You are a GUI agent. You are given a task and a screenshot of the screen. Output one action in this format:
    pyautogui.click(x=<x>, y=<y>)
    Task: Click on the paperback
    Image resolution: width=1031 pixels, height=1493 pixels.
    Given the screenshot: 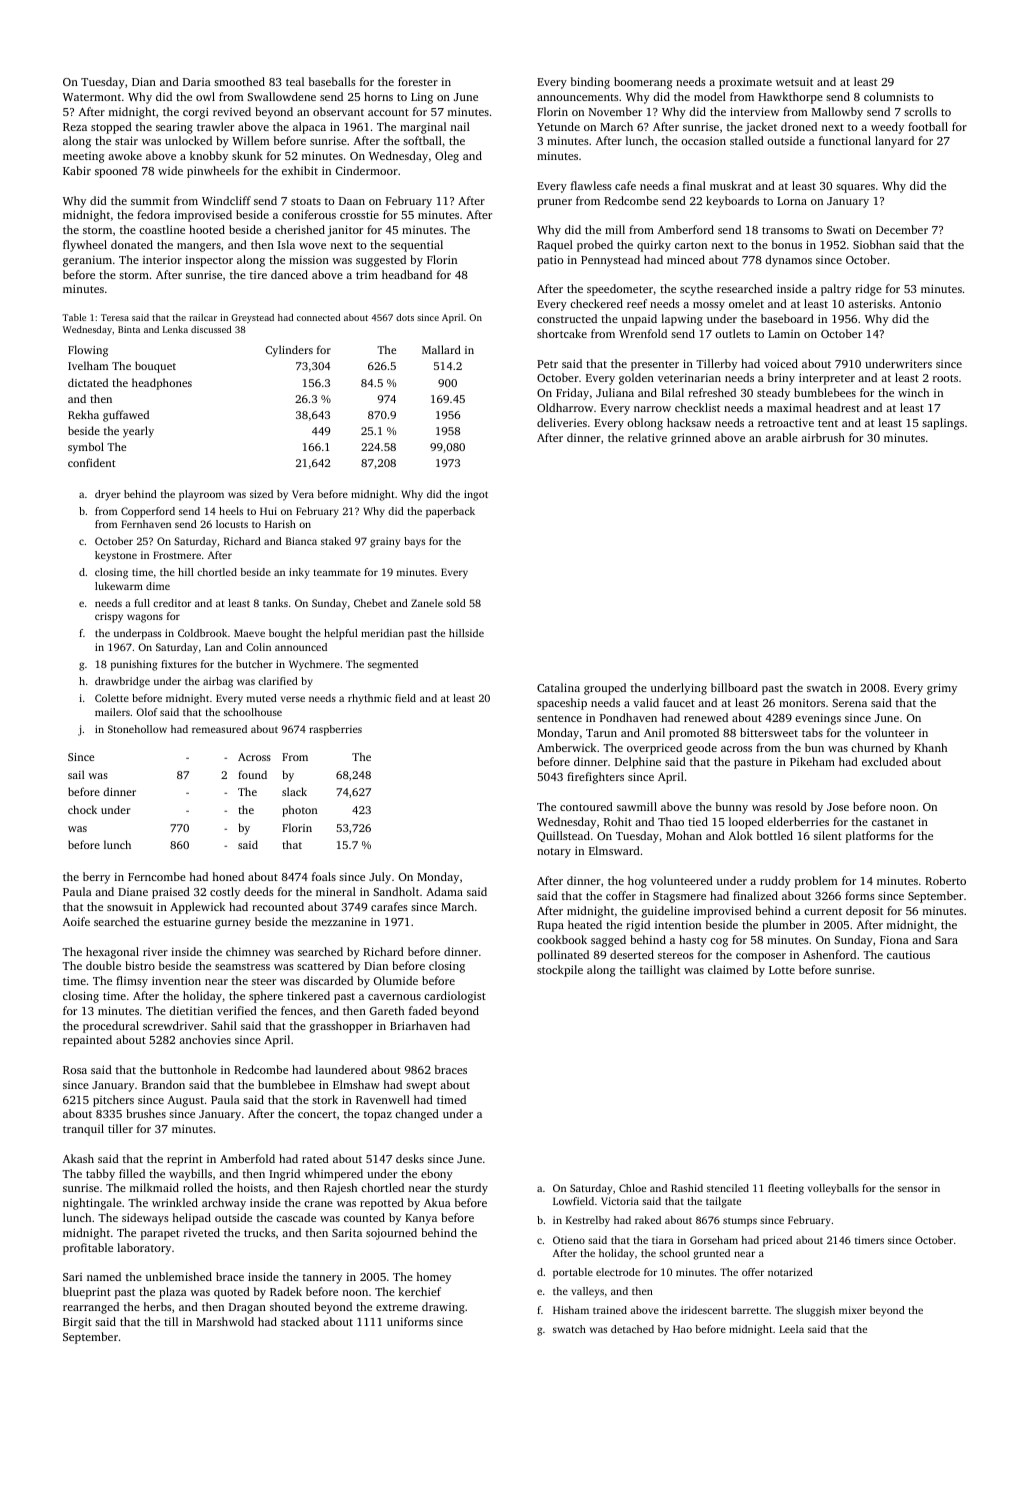 What is the action you would take?
    pyautogui.click(x=450, y=512)
